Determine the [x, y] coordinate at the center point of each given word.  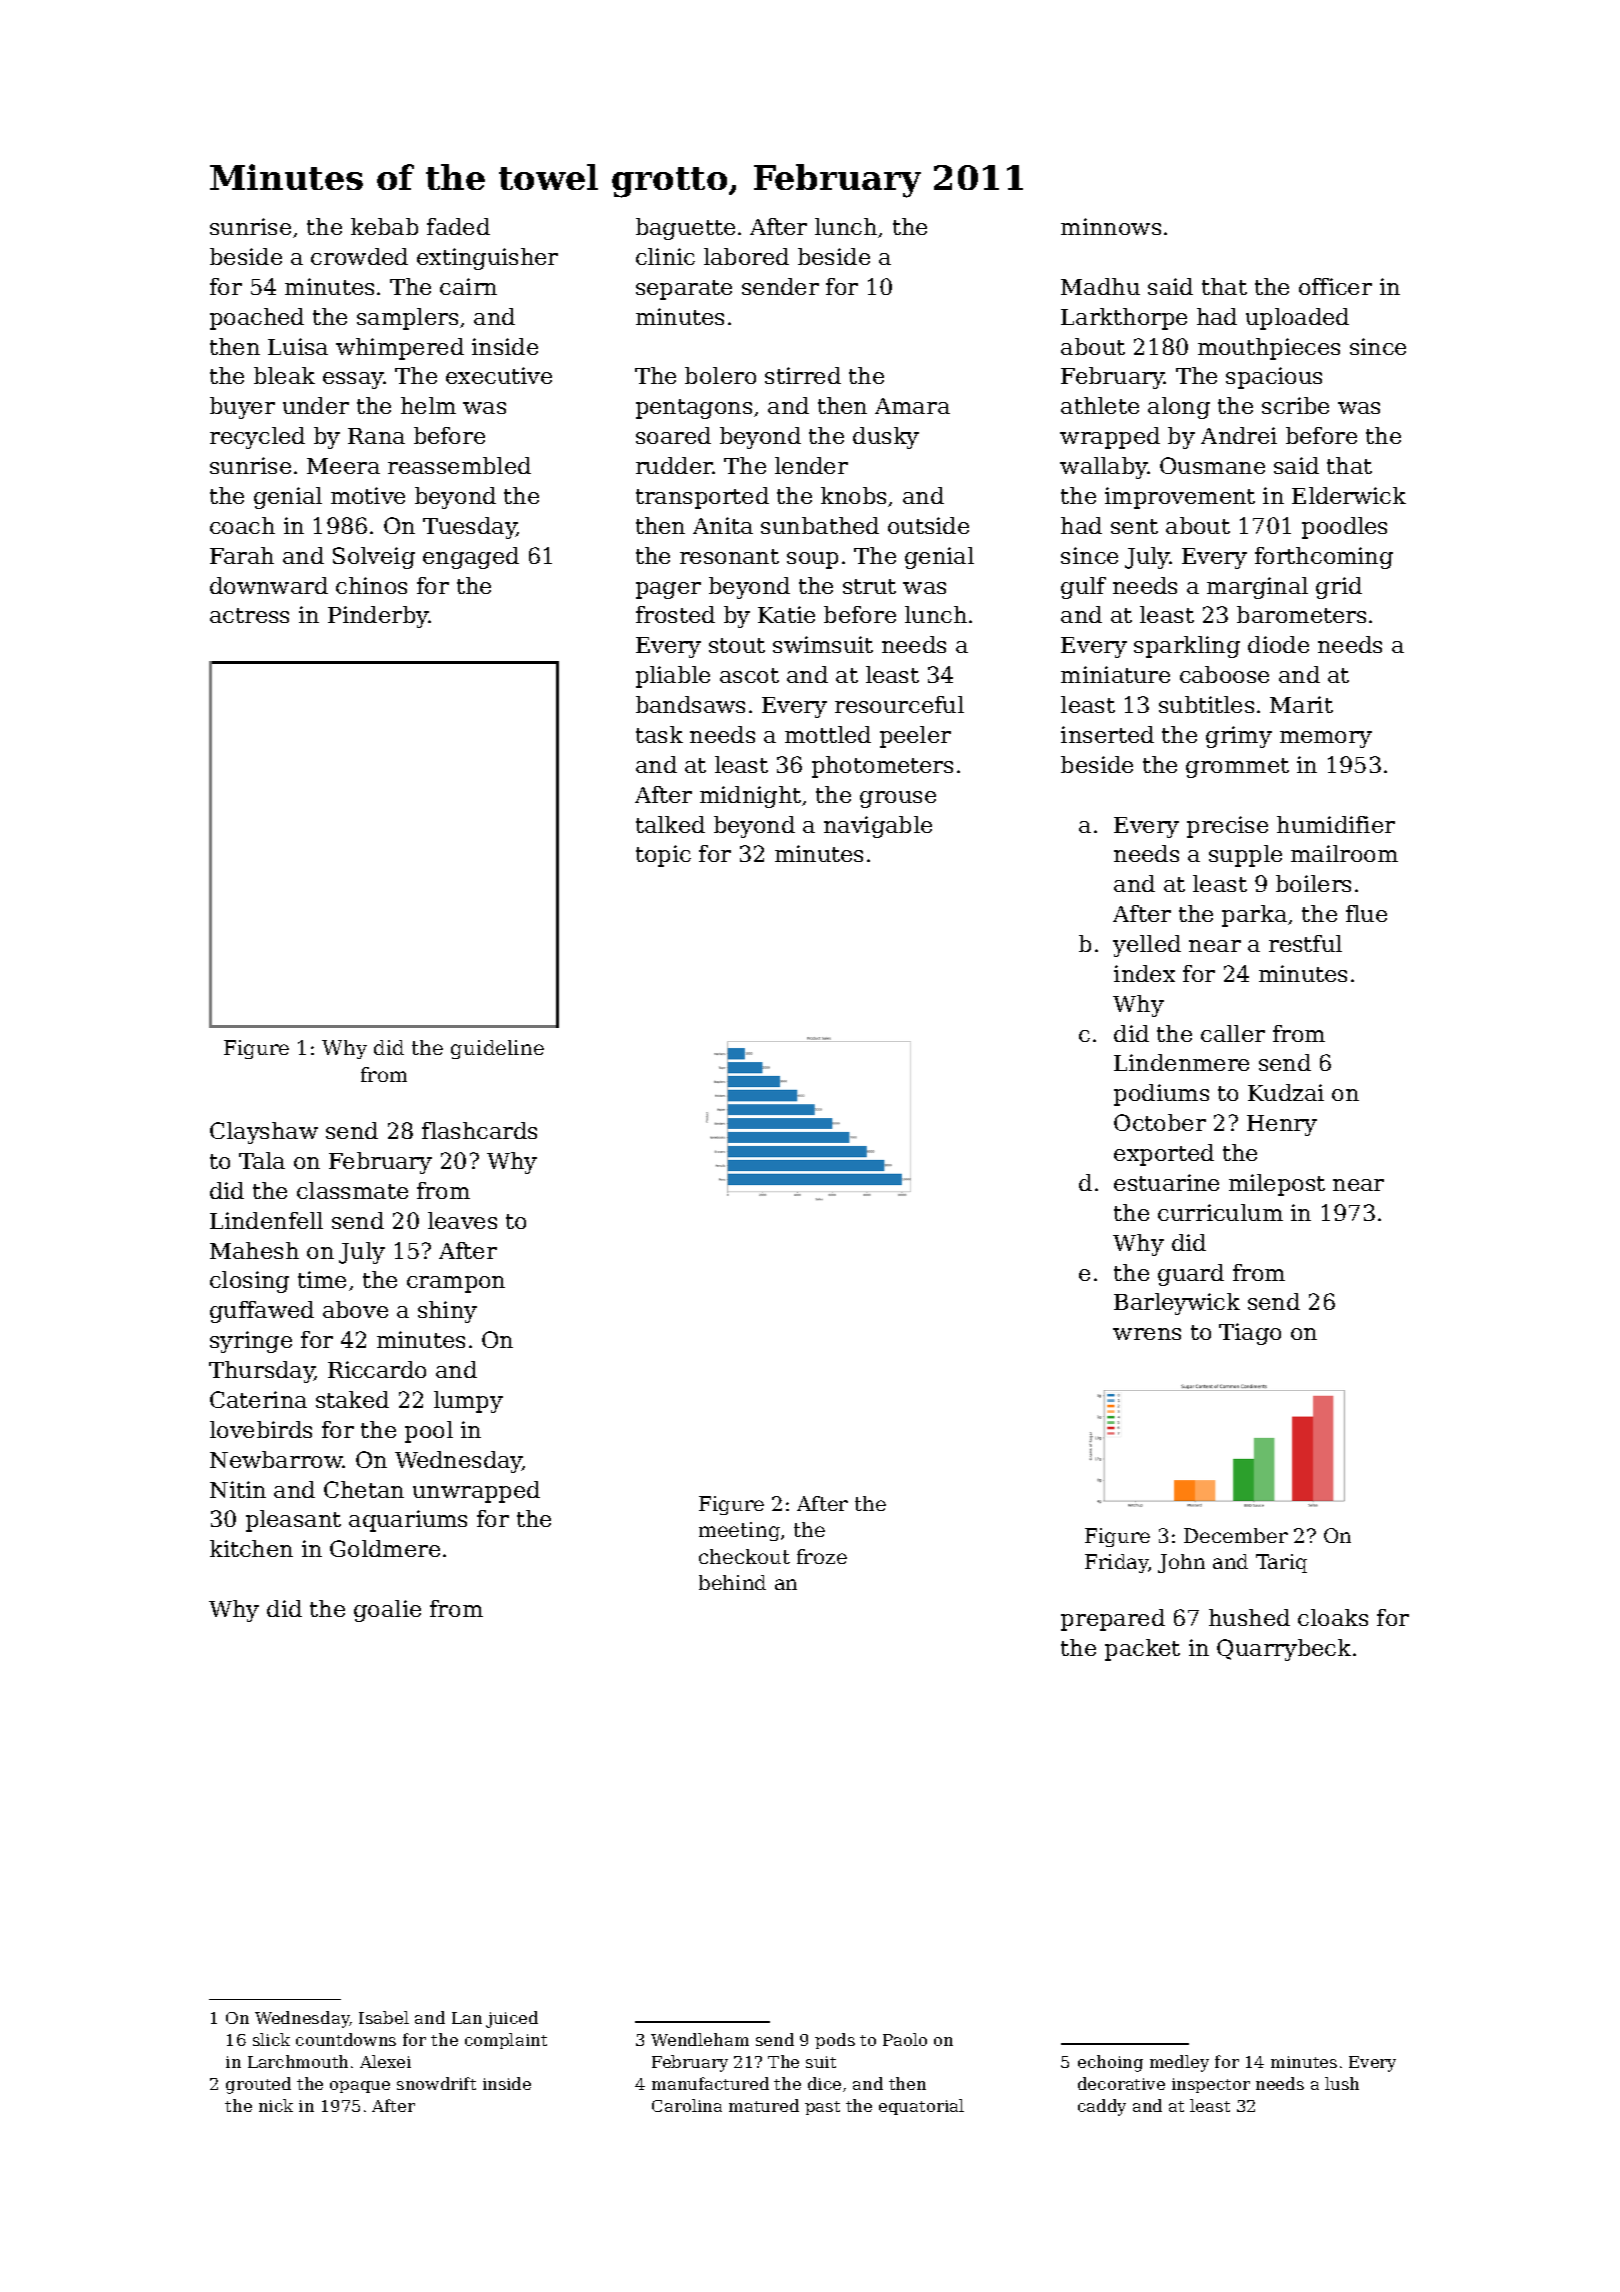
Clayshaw [264, 1133]
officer [1335, 286]
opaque [360, 2087]
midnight [750, 797]
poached [257, 319]
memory [1326, 739]
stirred [803, 375]
